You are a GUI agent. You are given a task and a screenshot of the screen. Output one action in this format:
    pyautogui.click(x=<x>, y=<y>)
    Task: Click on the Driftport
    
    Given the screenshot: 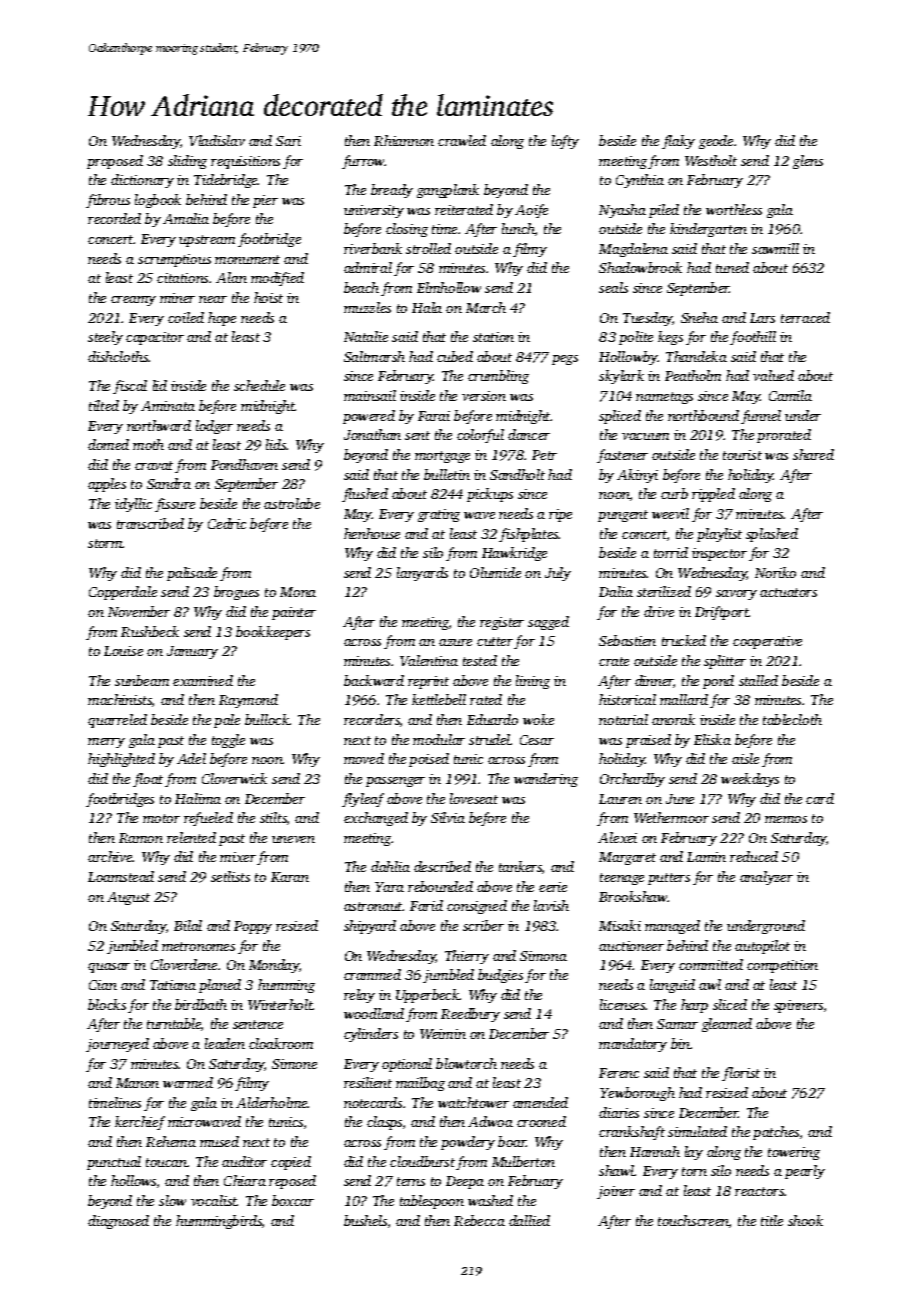 What is the action you would take?
    pyautogui.click(x=722, y=613)
